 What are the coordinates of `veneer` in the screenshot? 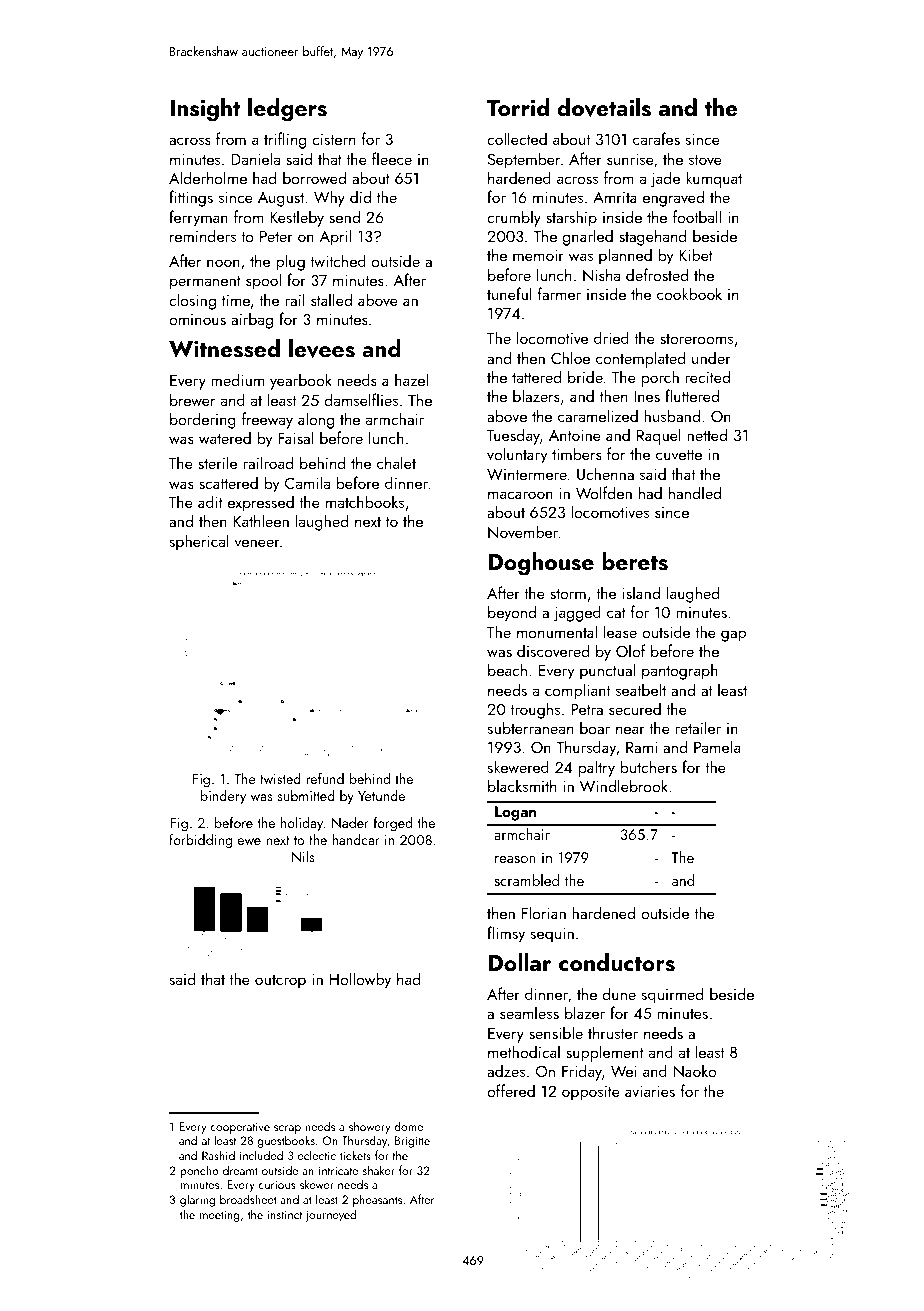 It's located at (257, 543).
